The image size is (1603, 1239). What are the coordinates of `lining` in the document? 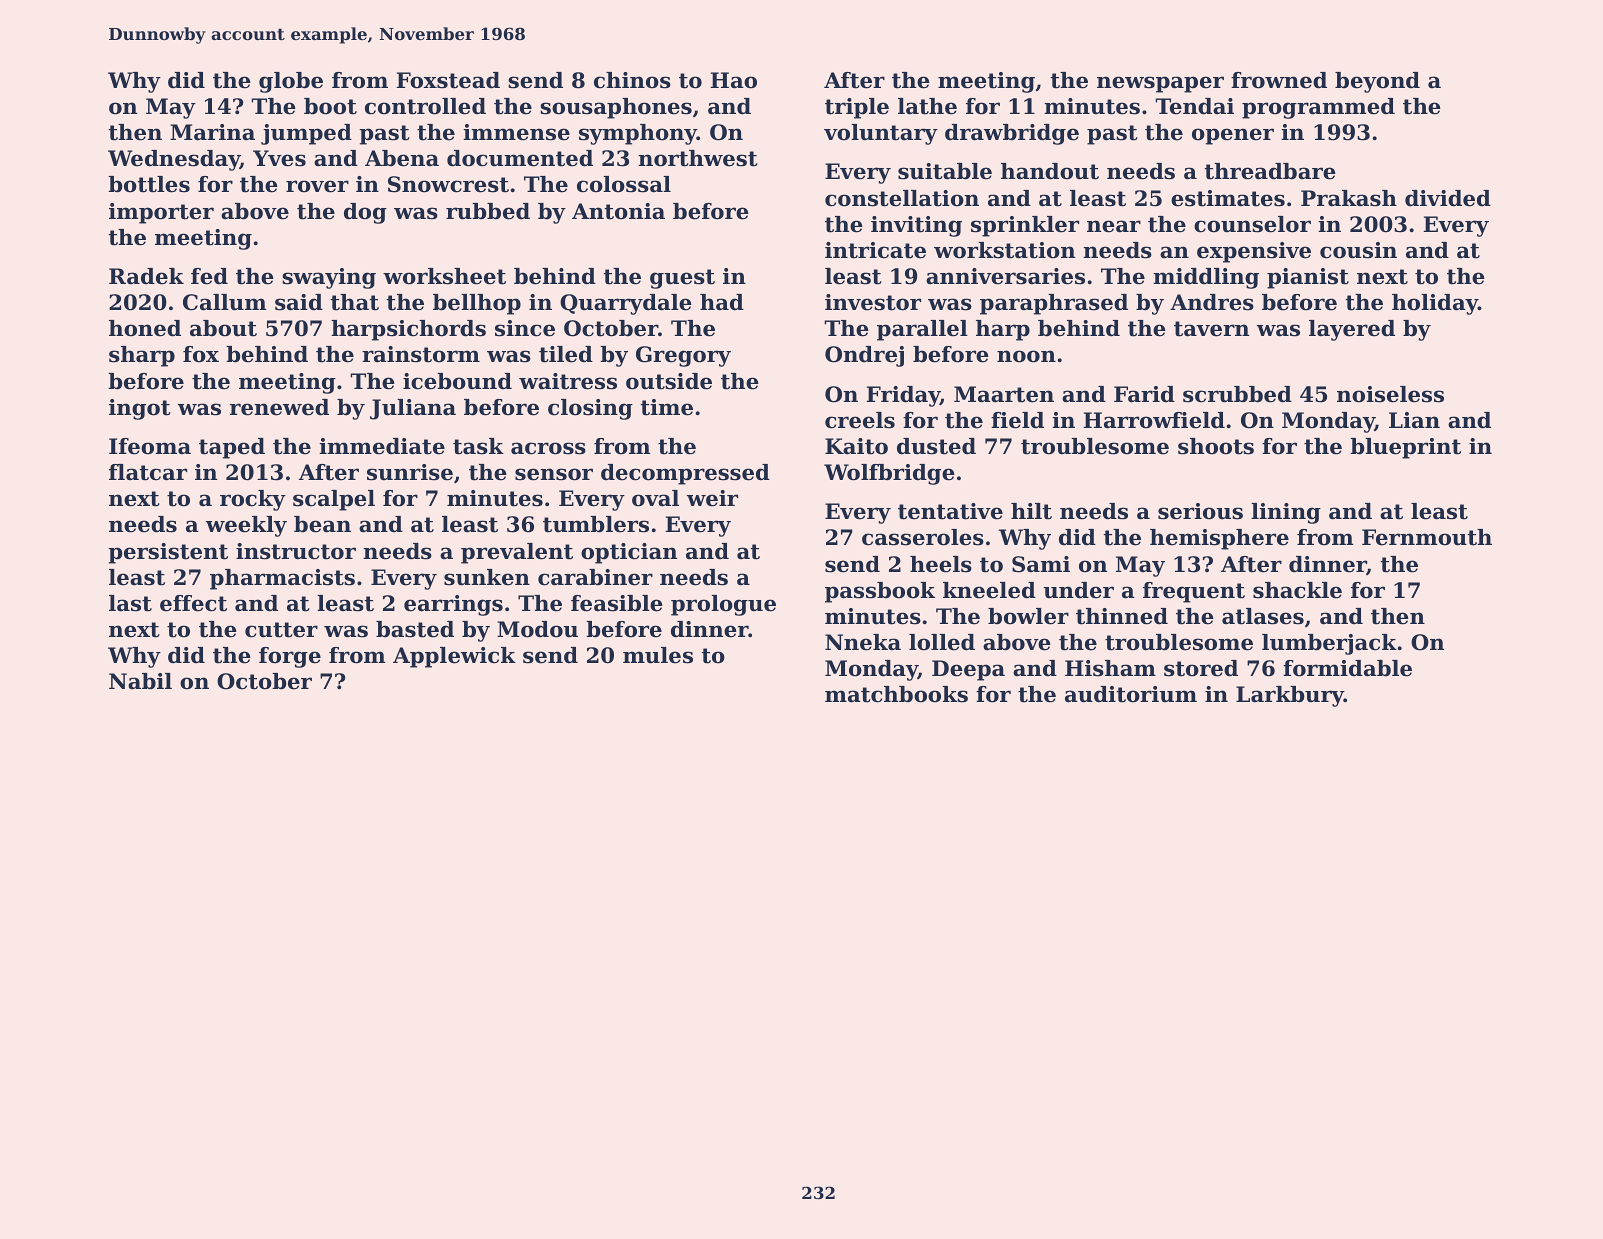 It's located at (1286, 513).
